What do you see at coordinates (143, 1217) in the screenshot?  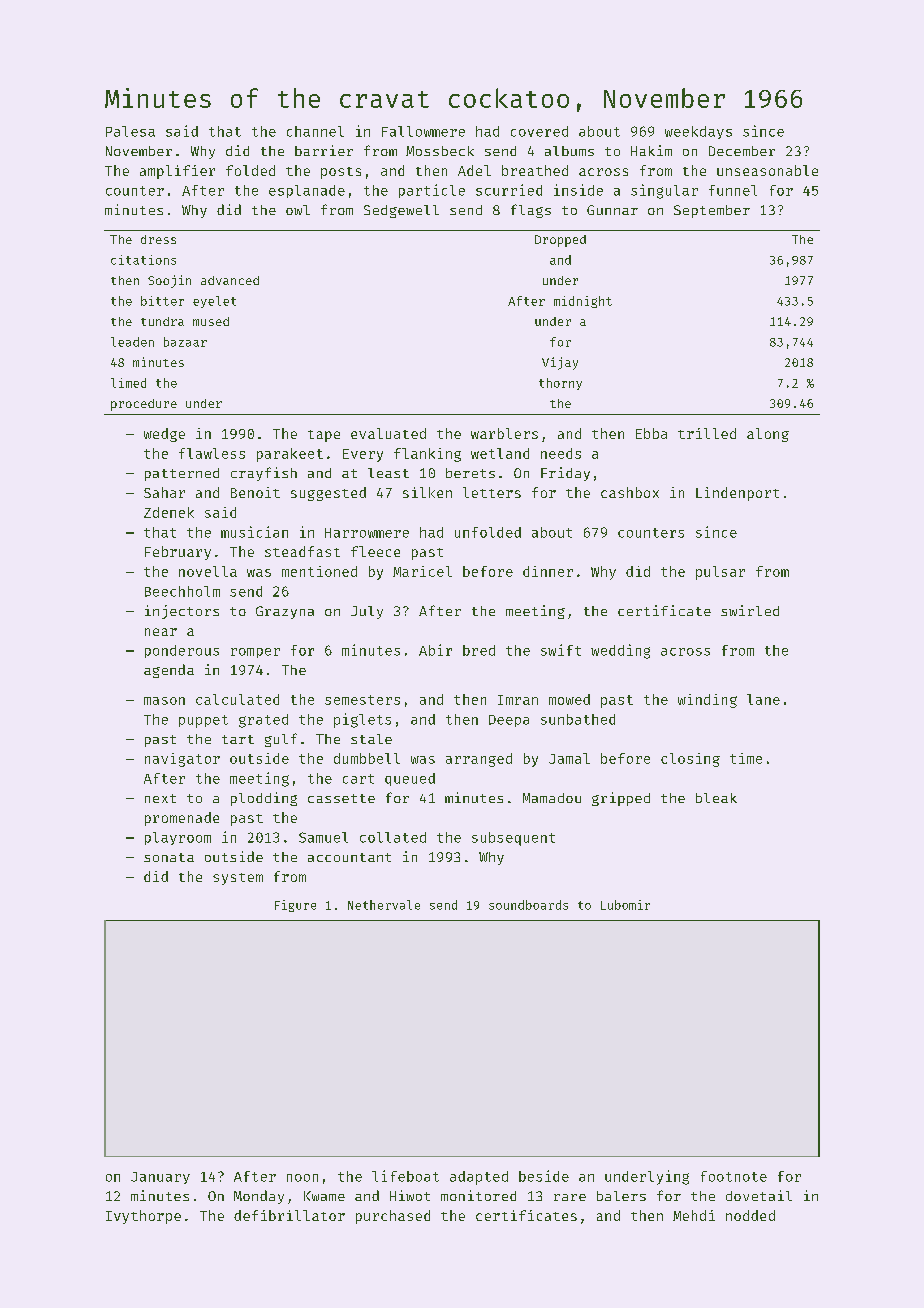 I see `Ivythorpe` at bounding box center [143, 1217].
